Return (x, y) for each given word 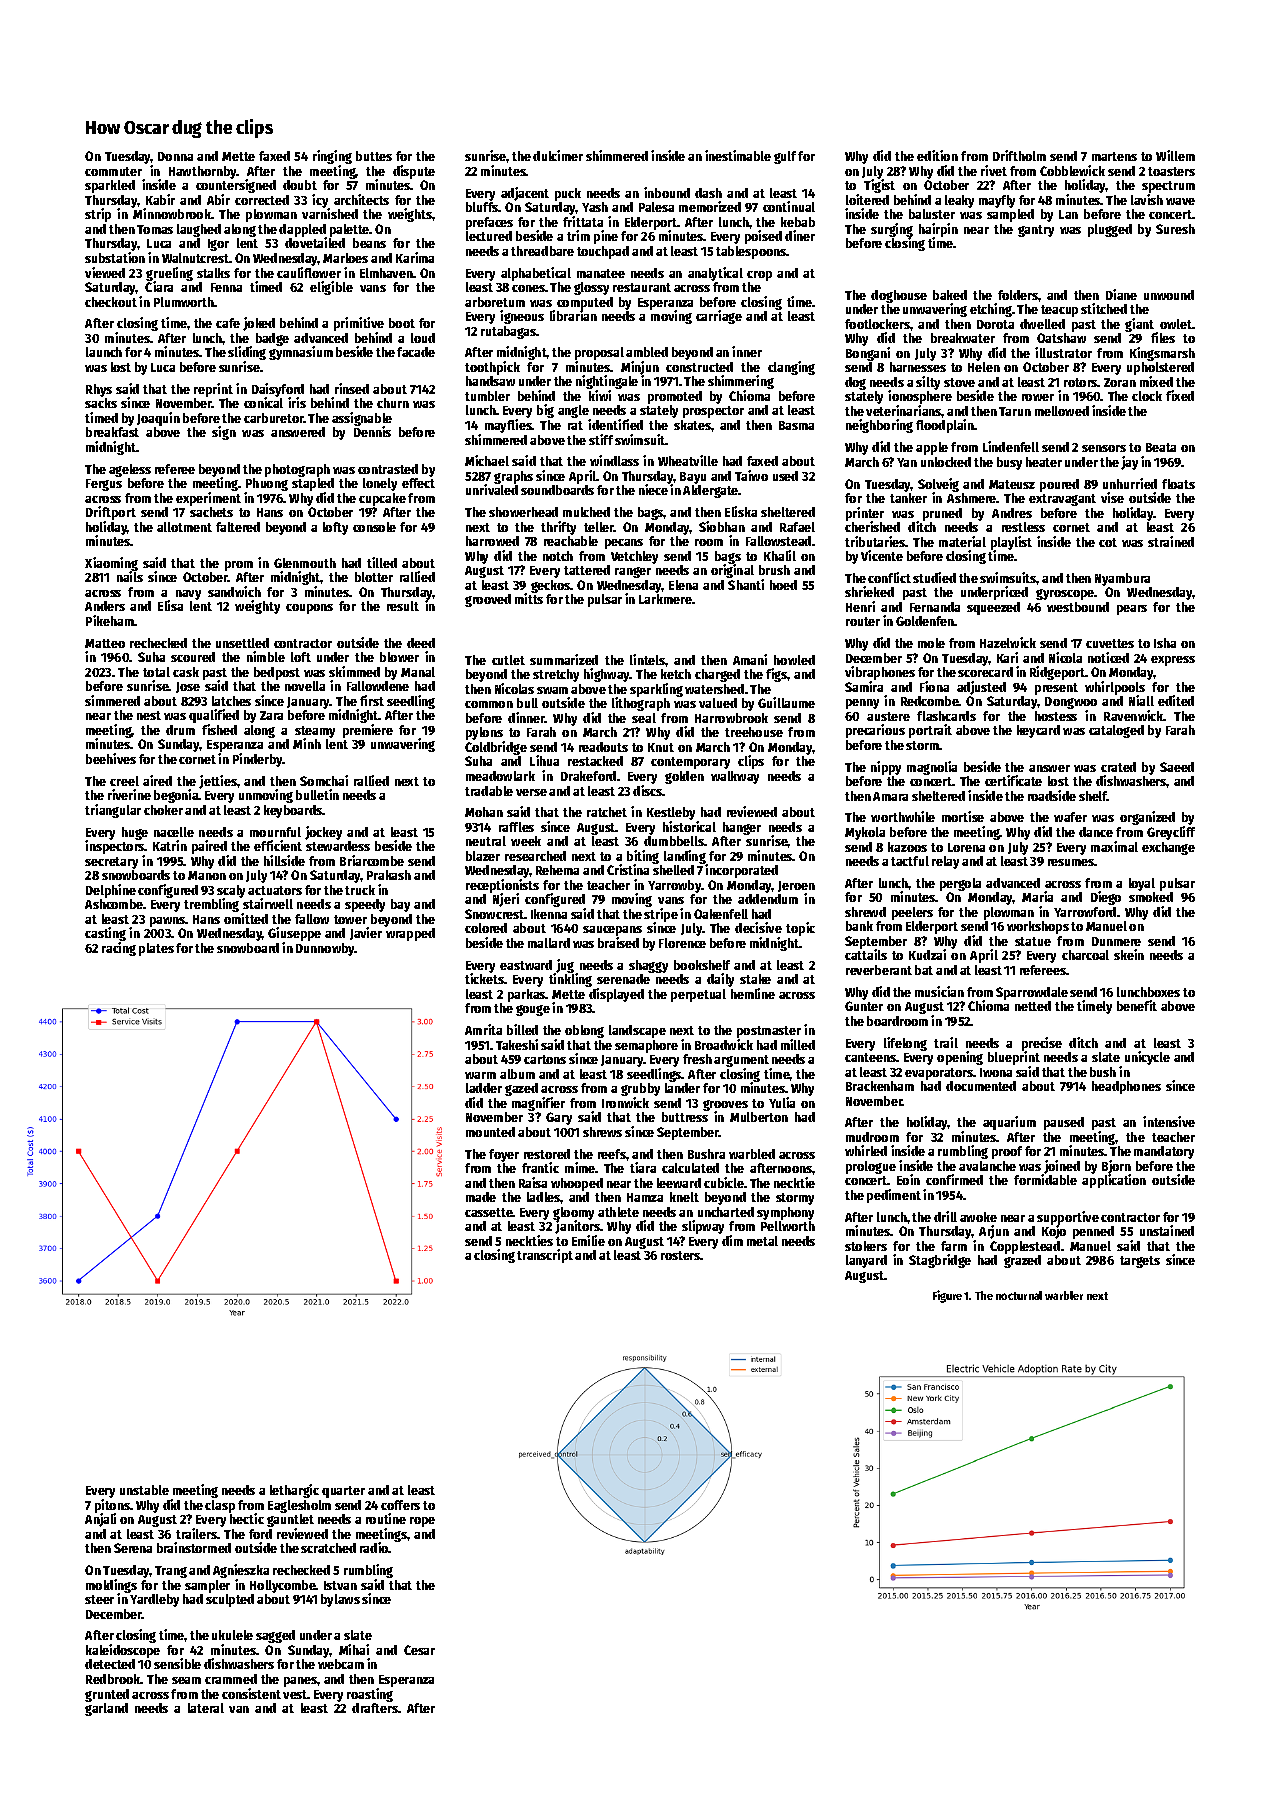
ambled (647, 352)
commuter (113, 171)
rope (422, 1522)
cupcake (382, 499)
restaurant (642, 287)
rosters (681, 1255)
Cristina (628, 870)
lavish (1147, 199)
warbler (1064, 1295)
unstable (144, 1490)
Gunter (864, 1006)
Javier (366, 933)
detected (110, 1664)
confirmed (954, 1179)
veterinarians (904, 410)
